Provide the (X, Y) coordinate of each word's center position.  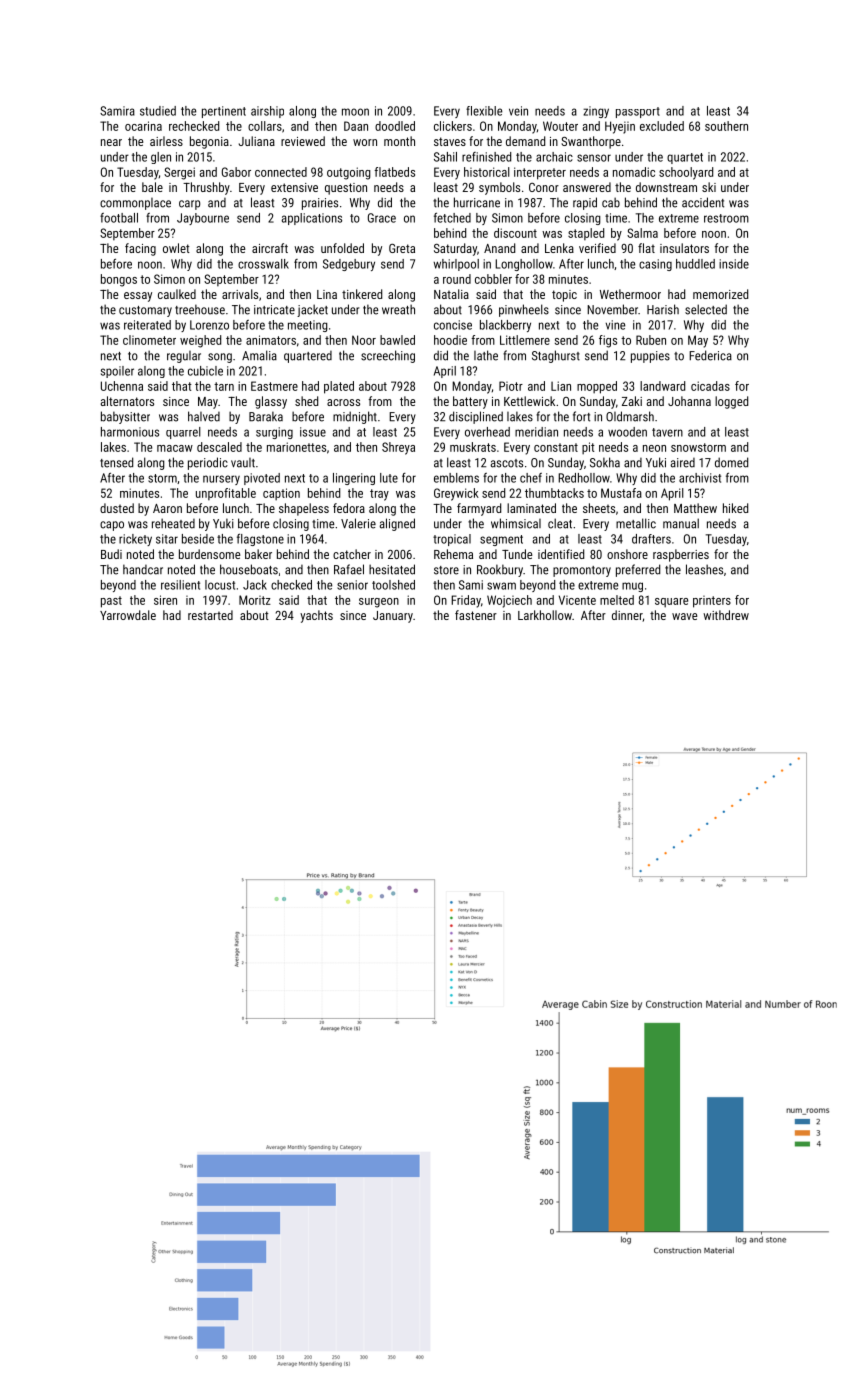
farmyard (479, 509)
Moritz (255, 600)
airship (267, 112)
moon (355, 112)
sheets (599, 508)
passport (638, 112)
